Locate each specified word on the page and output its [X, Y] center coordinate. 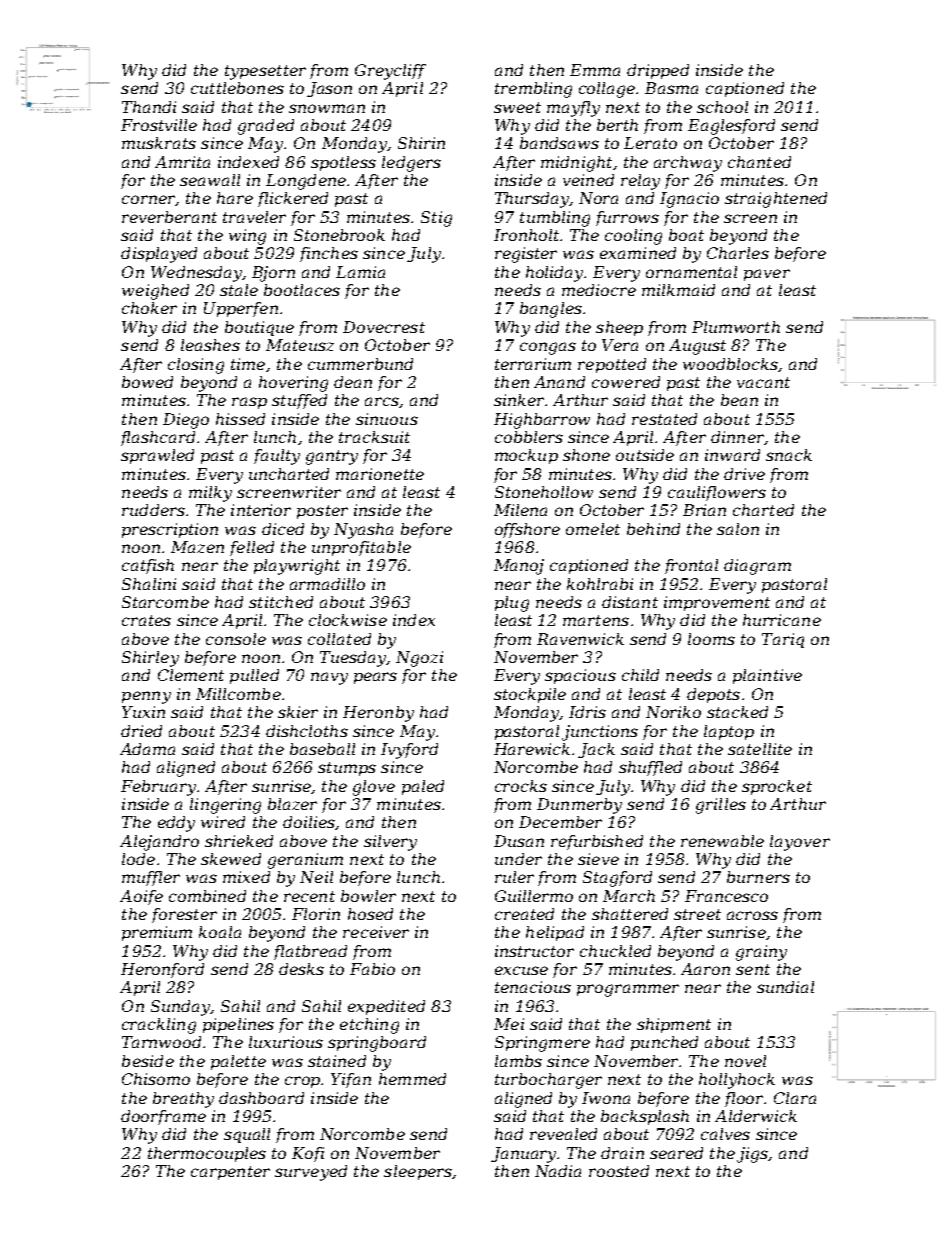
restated [664, 419]
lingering [225, 806]
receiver [376, 932]
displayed [159, 255]
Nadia [558, 1171]
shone [586, 455]
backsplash [645, 1117]
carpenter [230, 1173]
